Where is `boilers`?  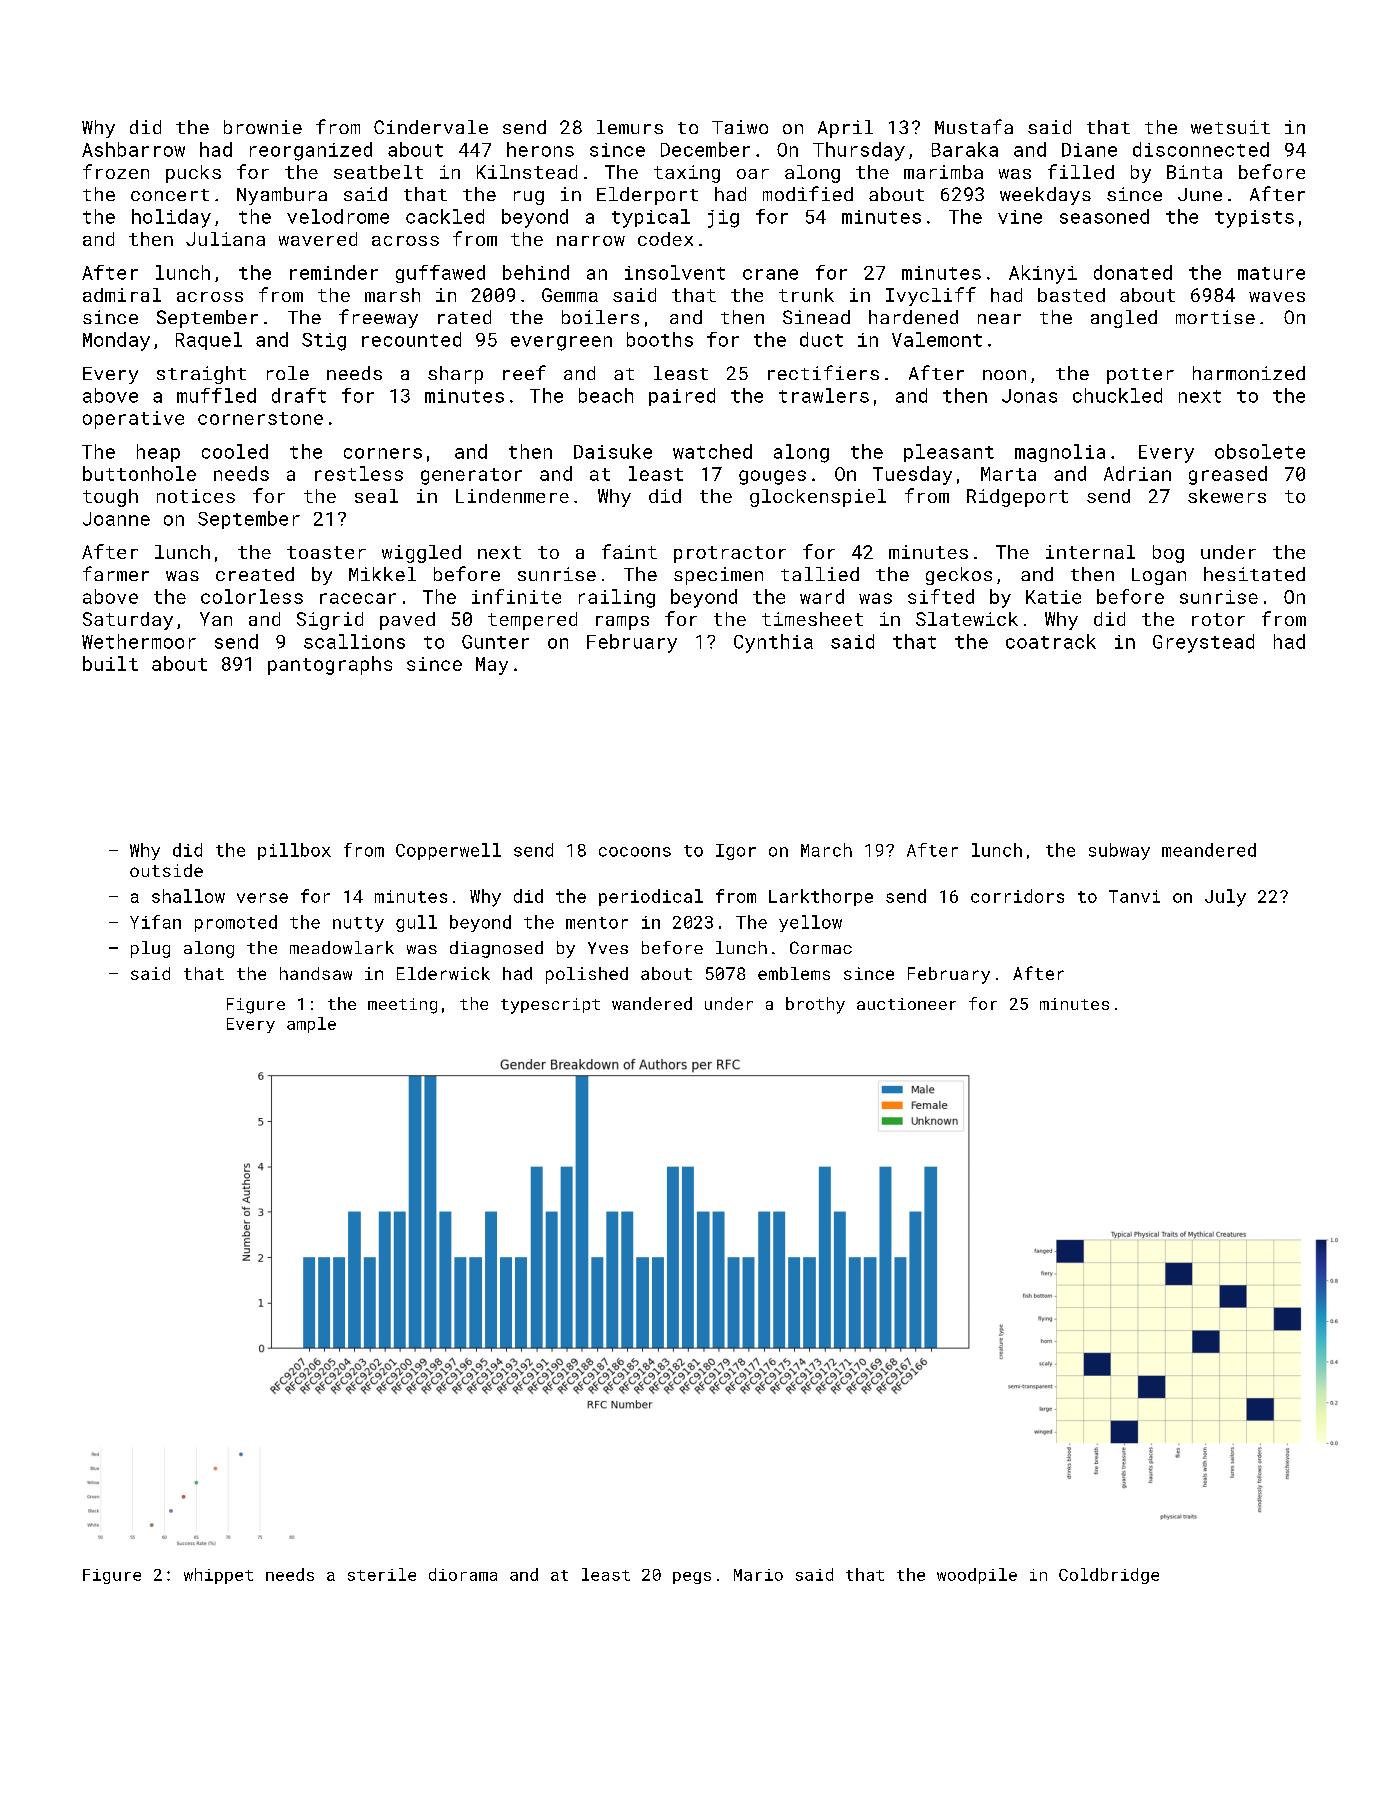 boilers is located at coordinates (600, 317).
